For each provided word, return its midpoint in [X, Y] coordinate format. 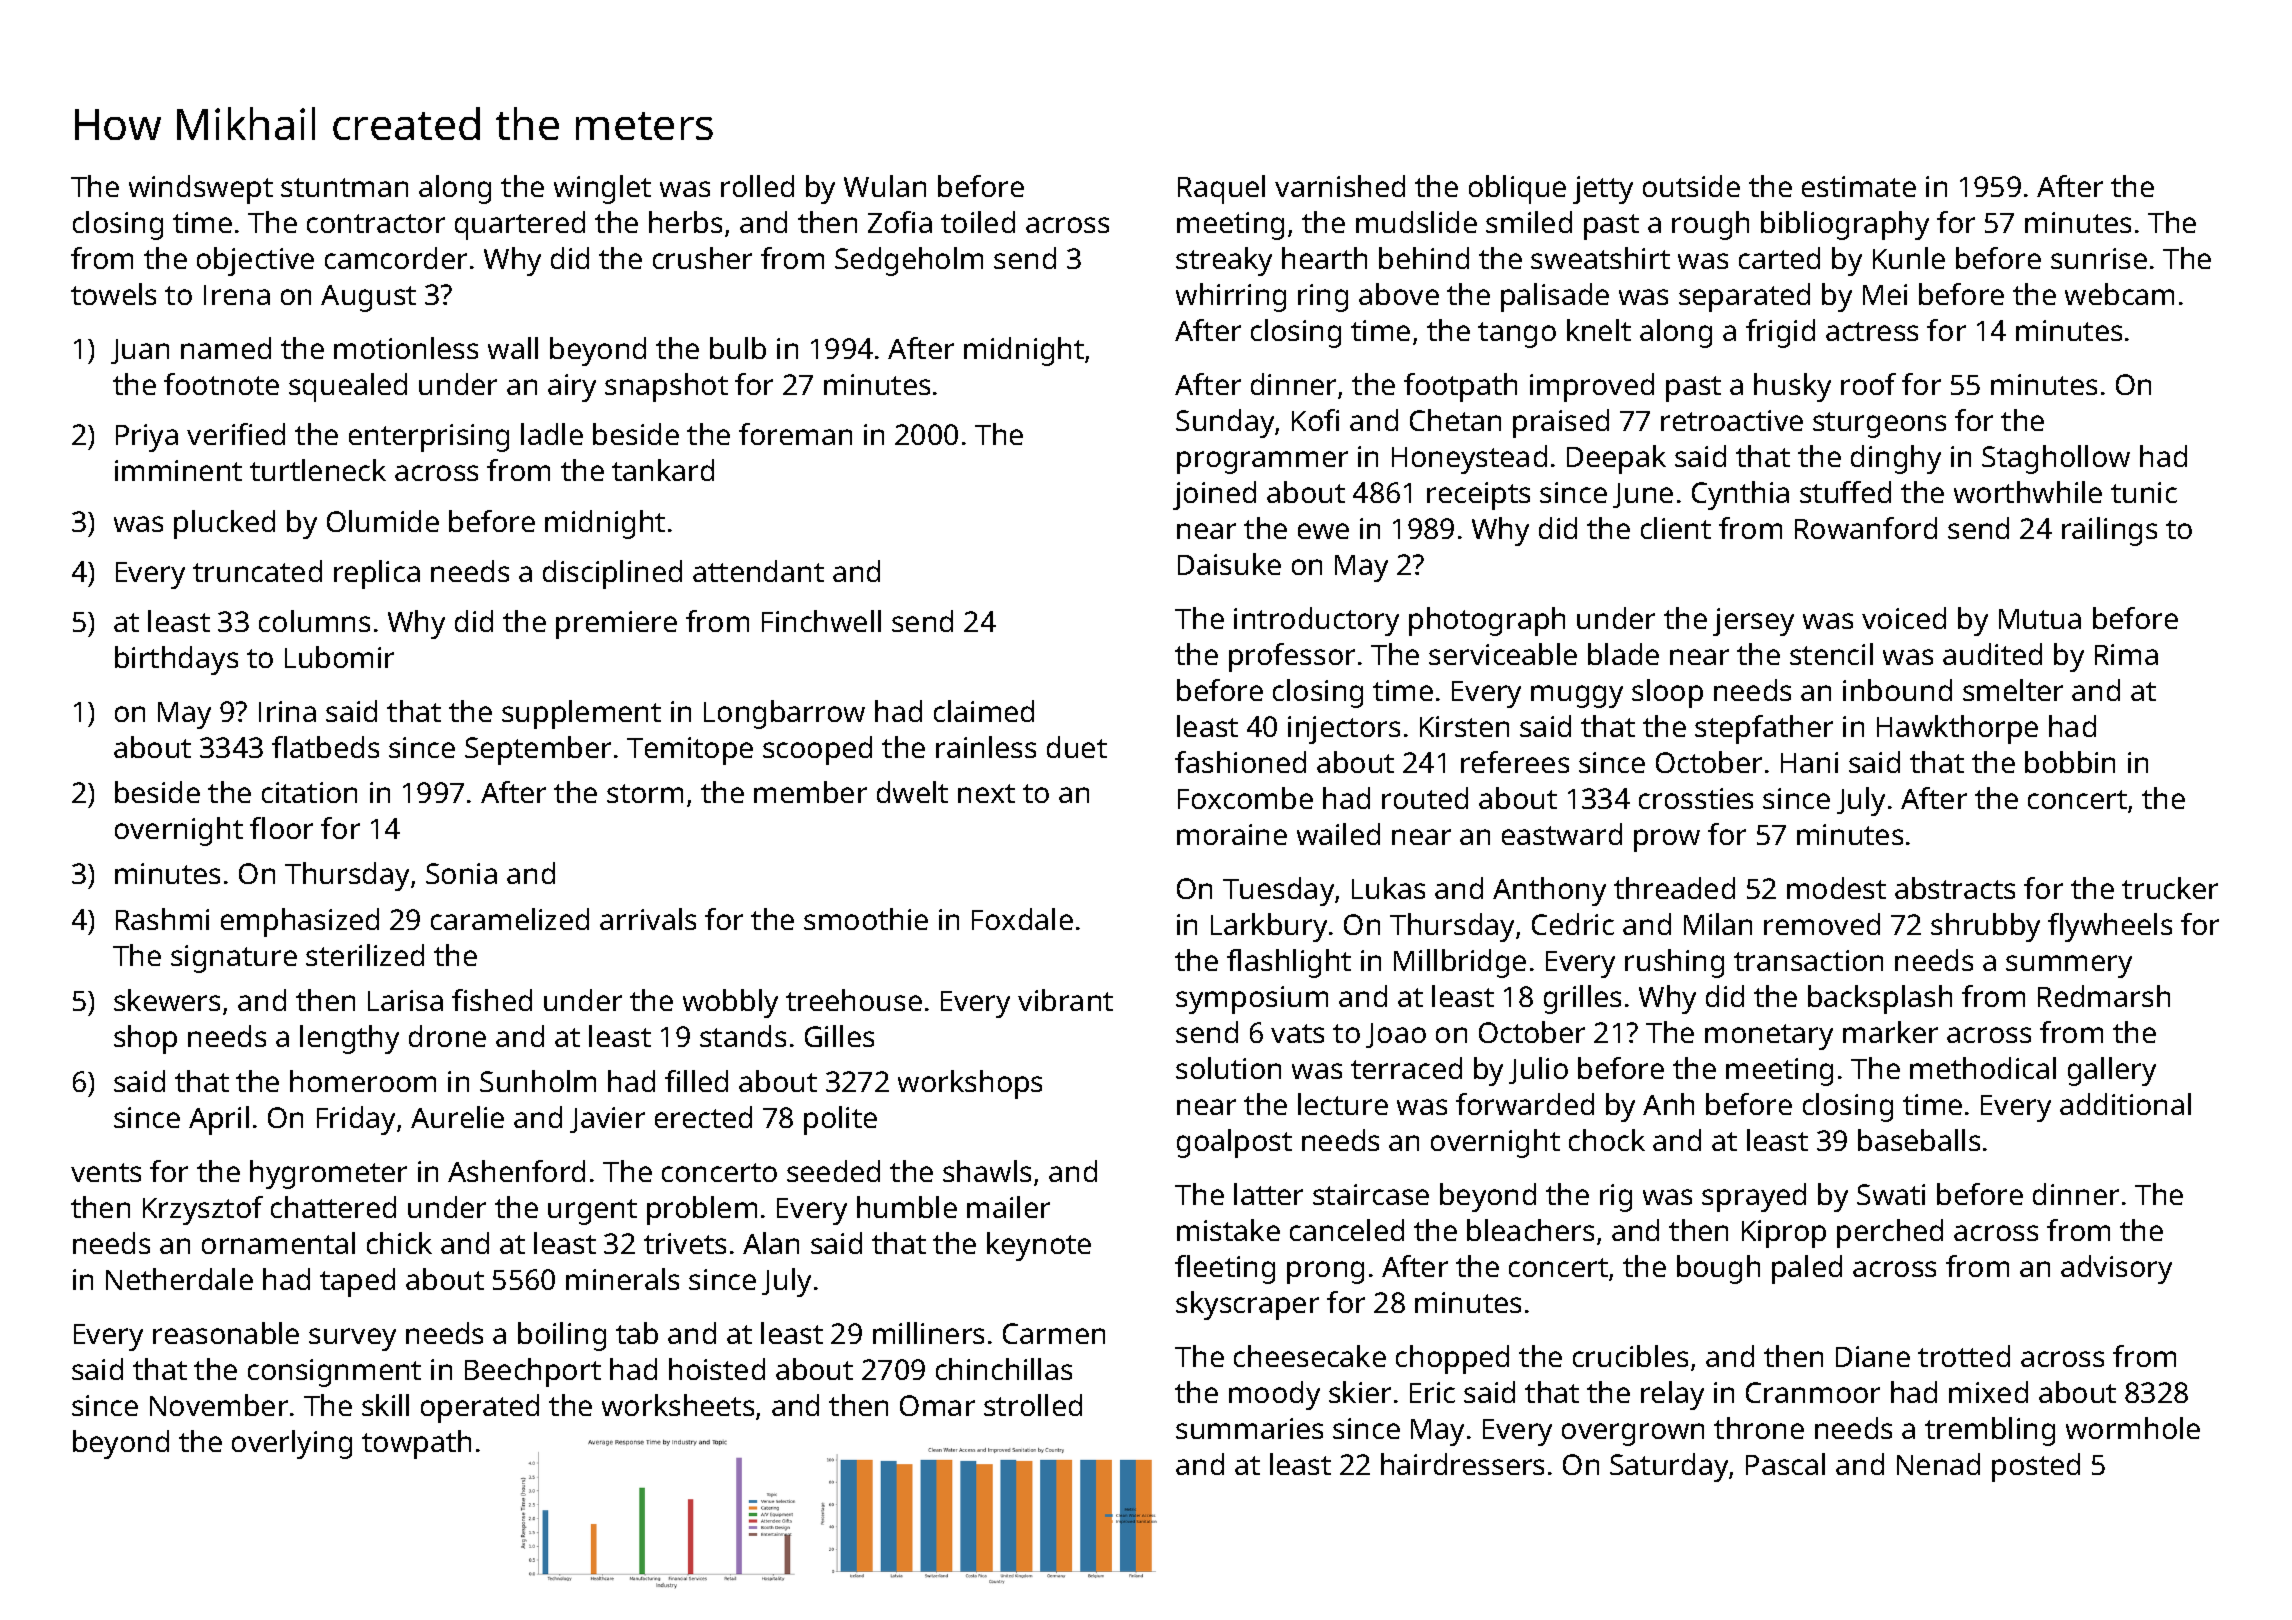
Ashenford [516, 1171]
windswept [201, 189]
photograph [1487, 621]
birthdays [176, 660]
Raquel [1221, 189]
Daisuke [1229, 564]
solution [1228, 1068]
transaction [1808, 960]
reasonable [226, 1333]
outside [1691, 186]
